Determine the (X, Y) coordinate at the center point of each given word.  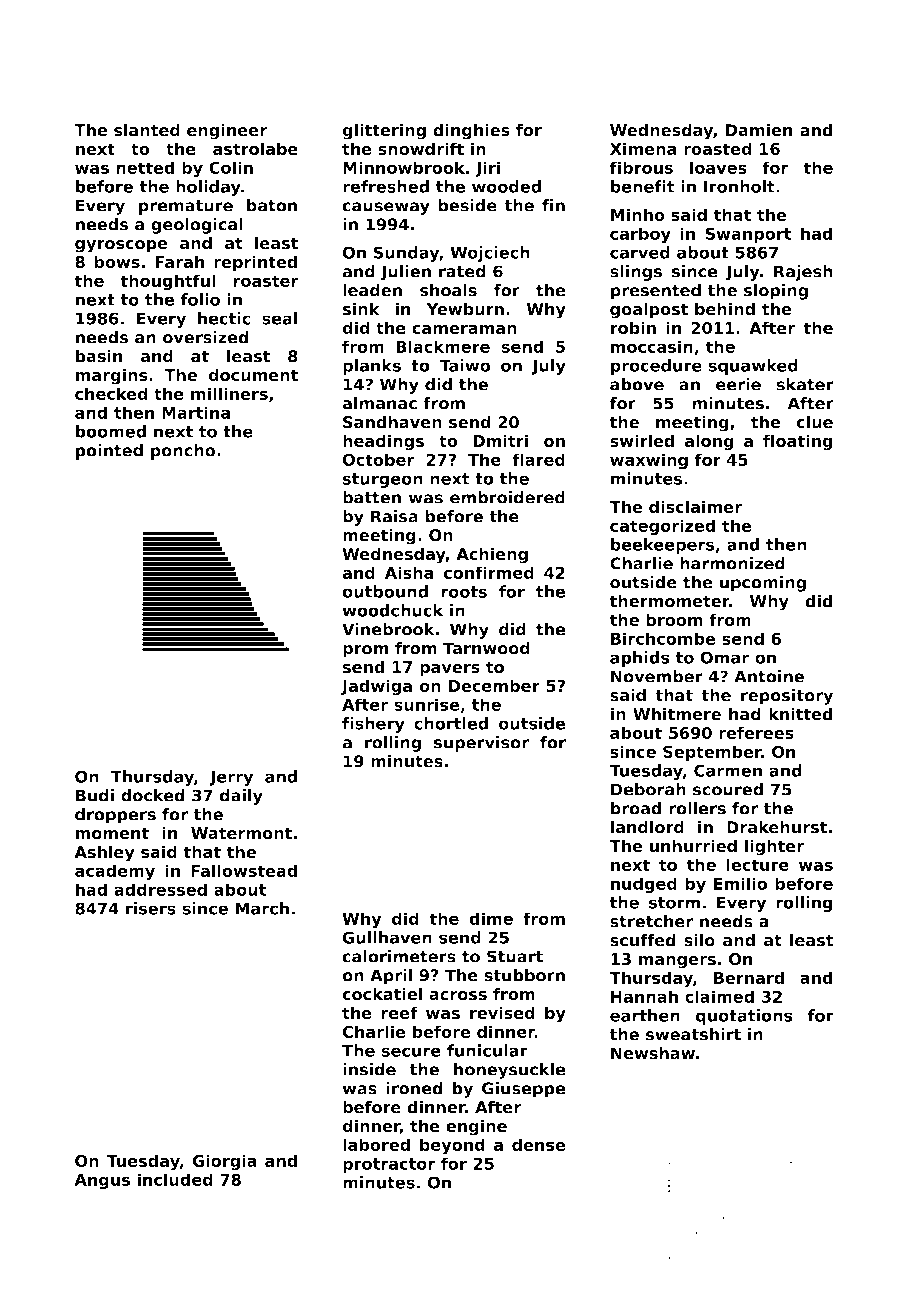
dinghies (471, 131)
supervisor (481, 744)
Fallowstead (244, 870)
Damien (759, 130)
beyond (452, 1146)
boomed (110, 431)
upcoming (762, 584)
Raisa (394, 516)
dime (491, 918)
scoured (728, 789)
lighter (775, 847)
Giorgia (224, 1162)
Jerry (231, 778)
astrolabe (255, 148)
